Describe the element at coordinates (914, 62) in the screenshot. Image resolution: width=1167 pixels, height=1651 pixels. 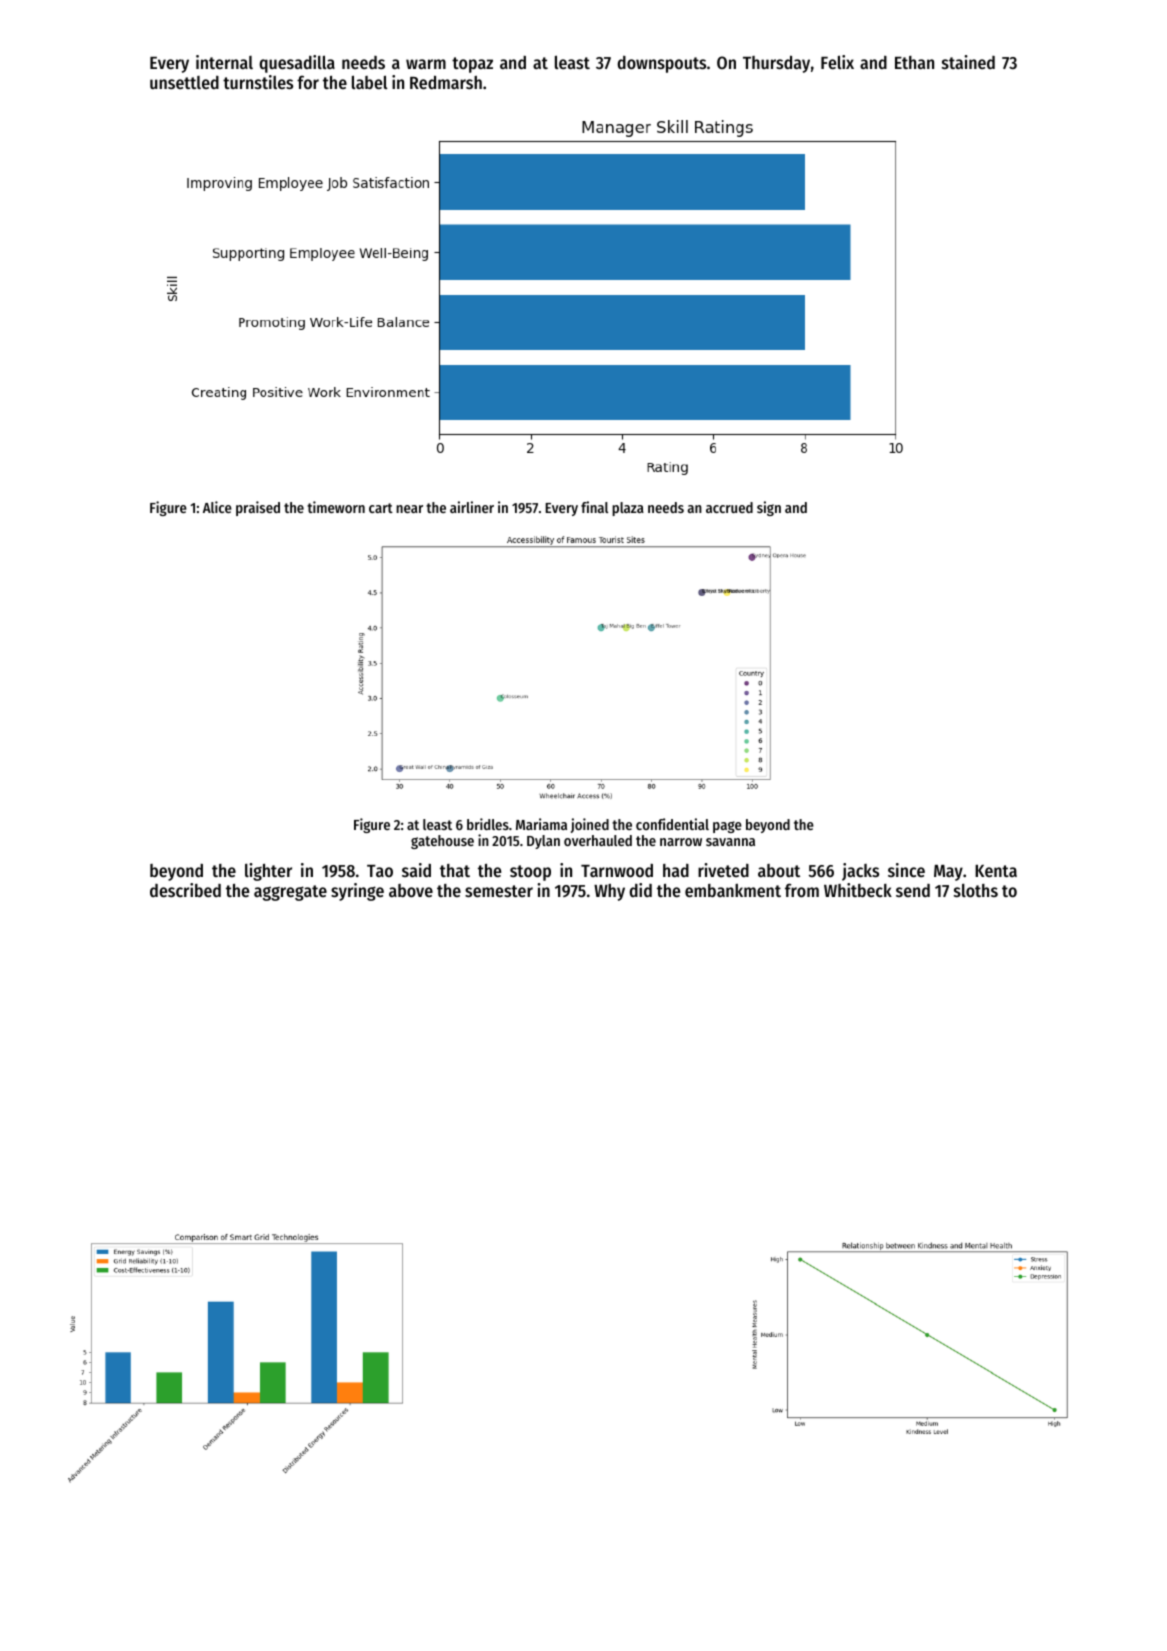
I see `Ethan` at that location.
